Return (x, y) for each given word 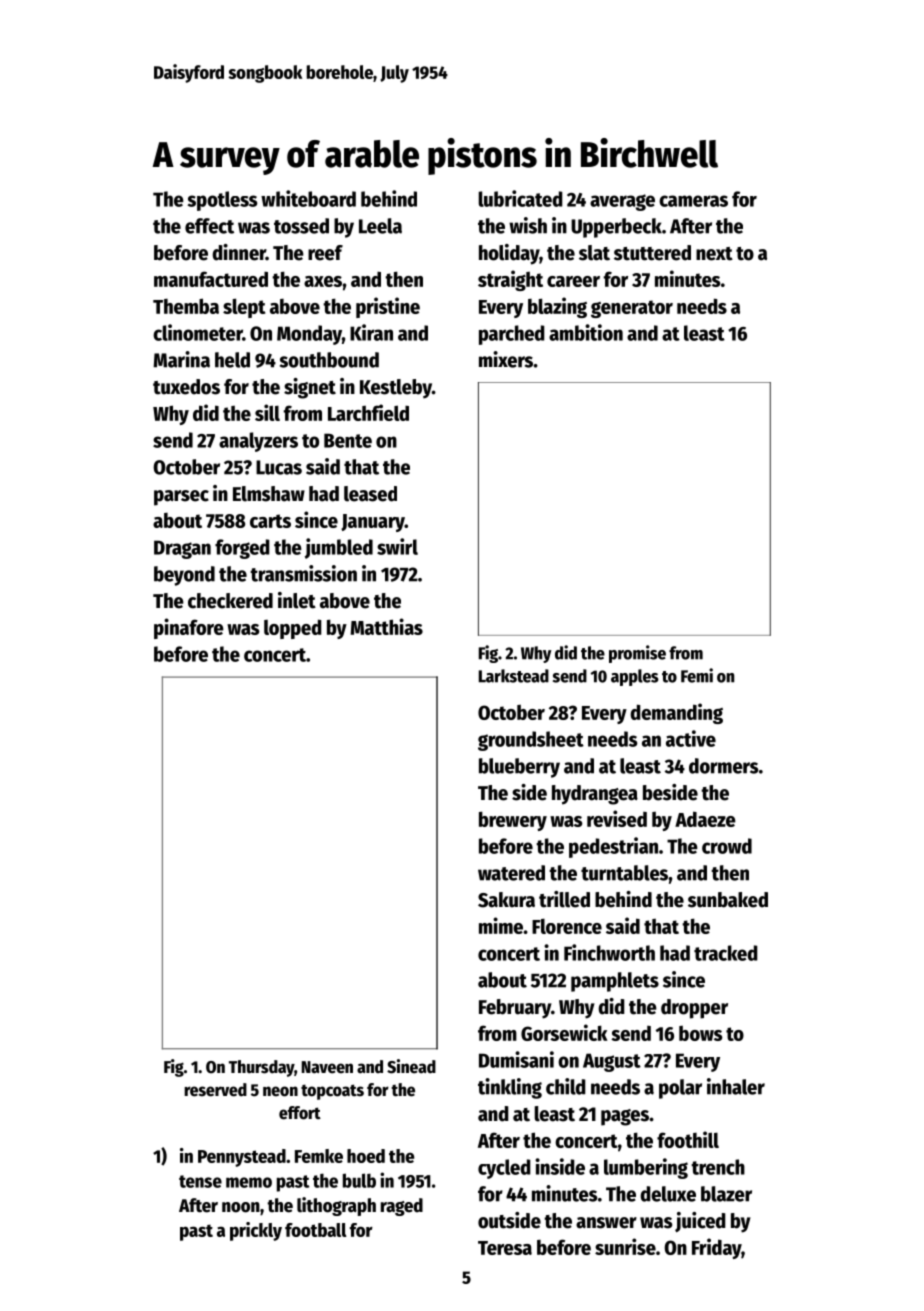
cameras (693, 201)
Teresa (505, 1248)
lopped (293, 629)
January (373, 523)
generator (632, 309)
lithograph (336, 1206)
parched (512, 335)
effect (209, 226)
